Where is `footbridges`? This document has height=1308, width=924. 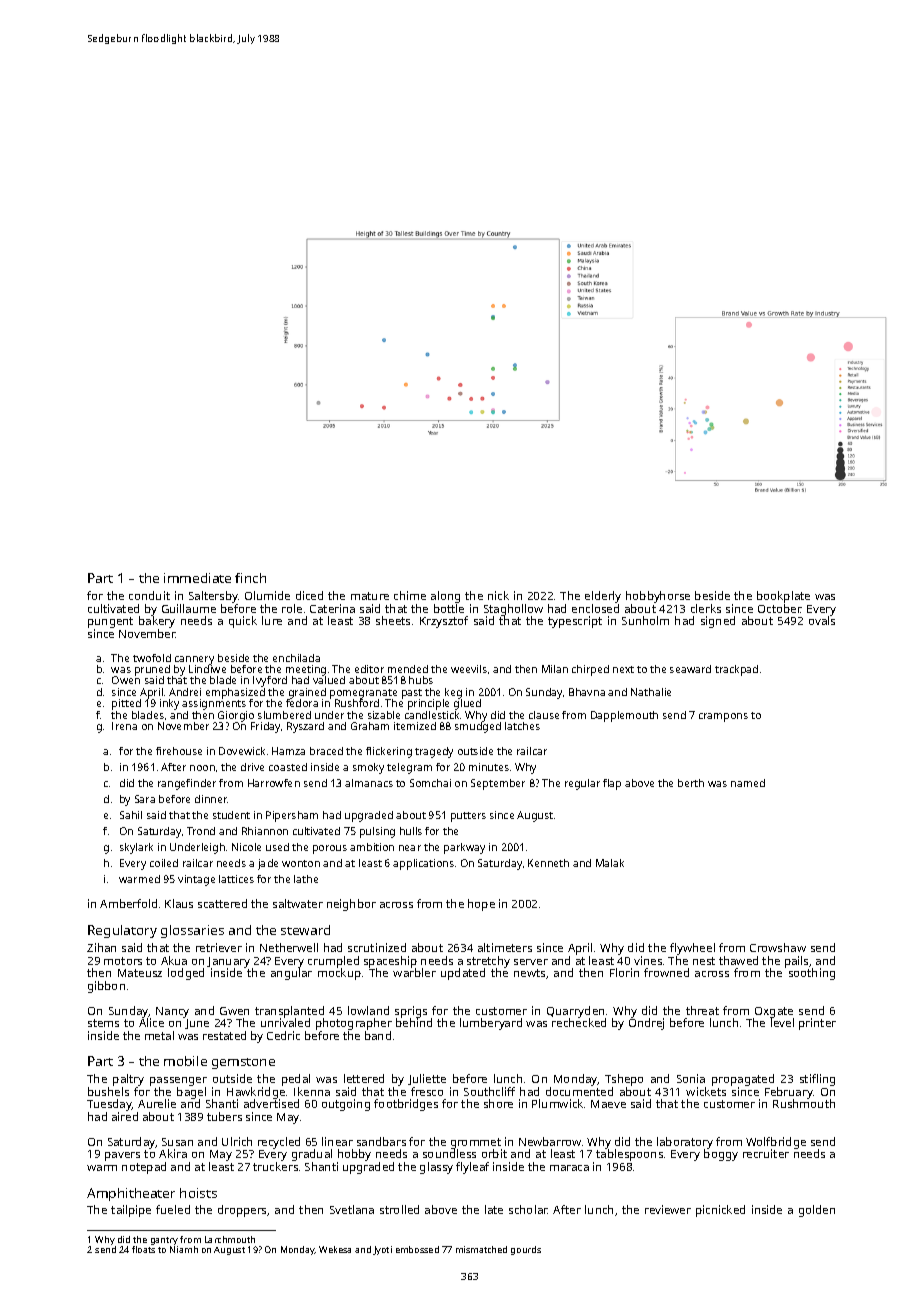
footbridges is located at coordinates (406, 1105).
